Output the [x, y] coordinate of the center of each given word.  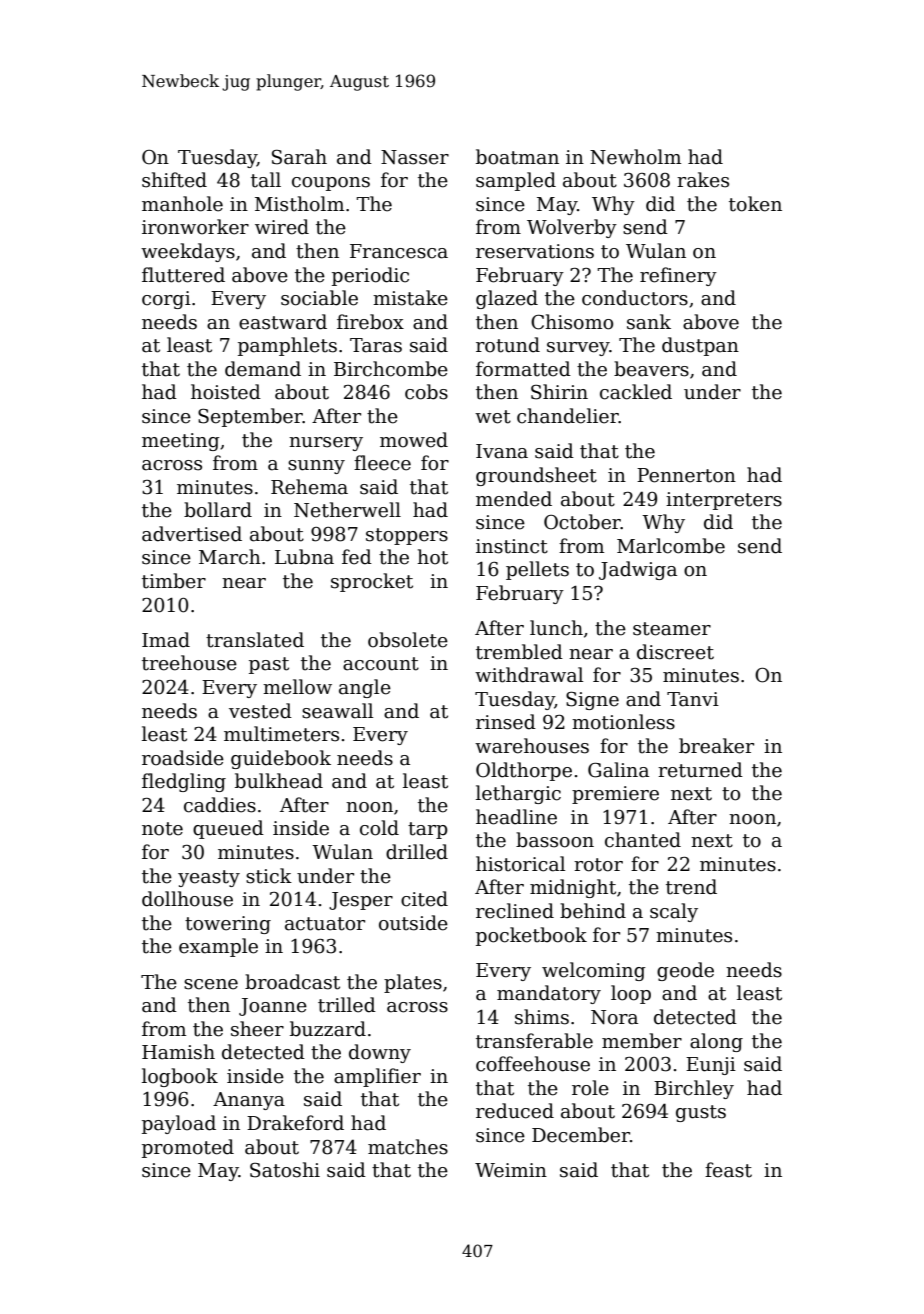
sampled [516, 181]
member [642, 1041]
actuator [325, 924]
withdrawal [529, 675]
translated [255, 640]
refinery [678, 276]
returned [700, 770]
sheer [257, 1029]
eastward [283, 322]
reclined [515, 911]
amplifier [377, 1077]
